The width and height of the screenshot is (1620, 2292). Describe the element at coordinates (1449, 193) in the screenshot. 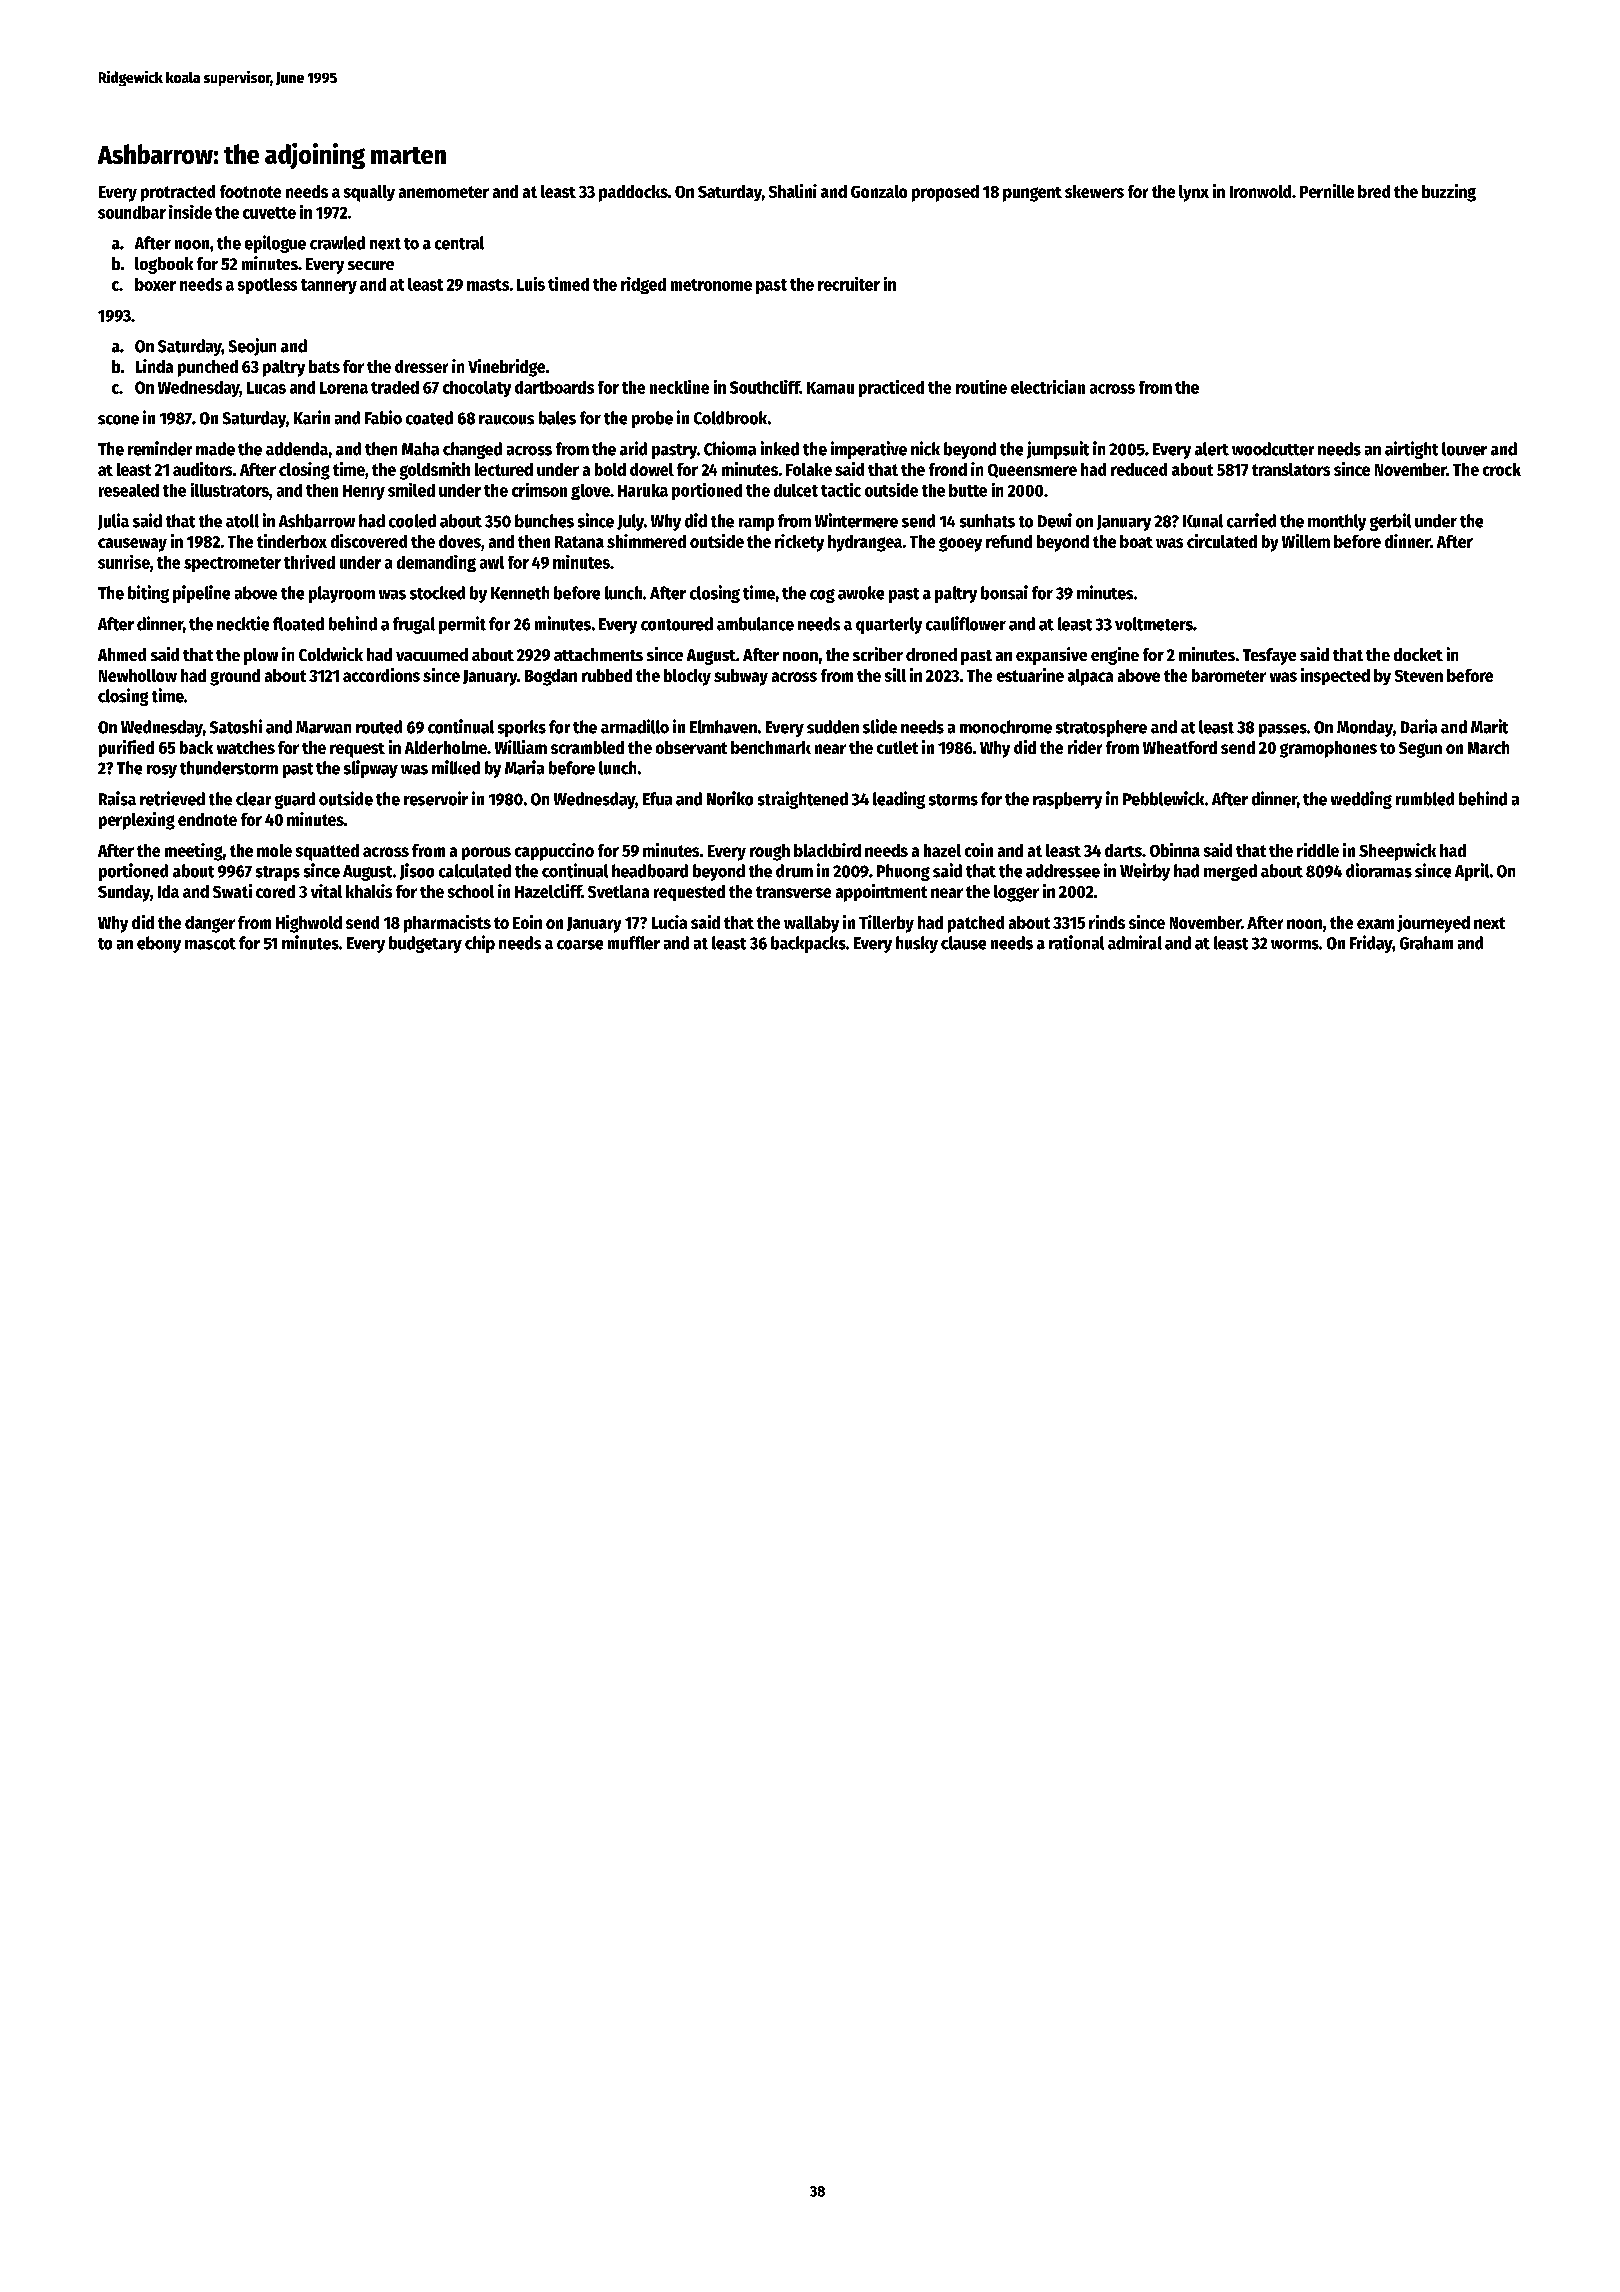

I see `buzzing` at that location.
